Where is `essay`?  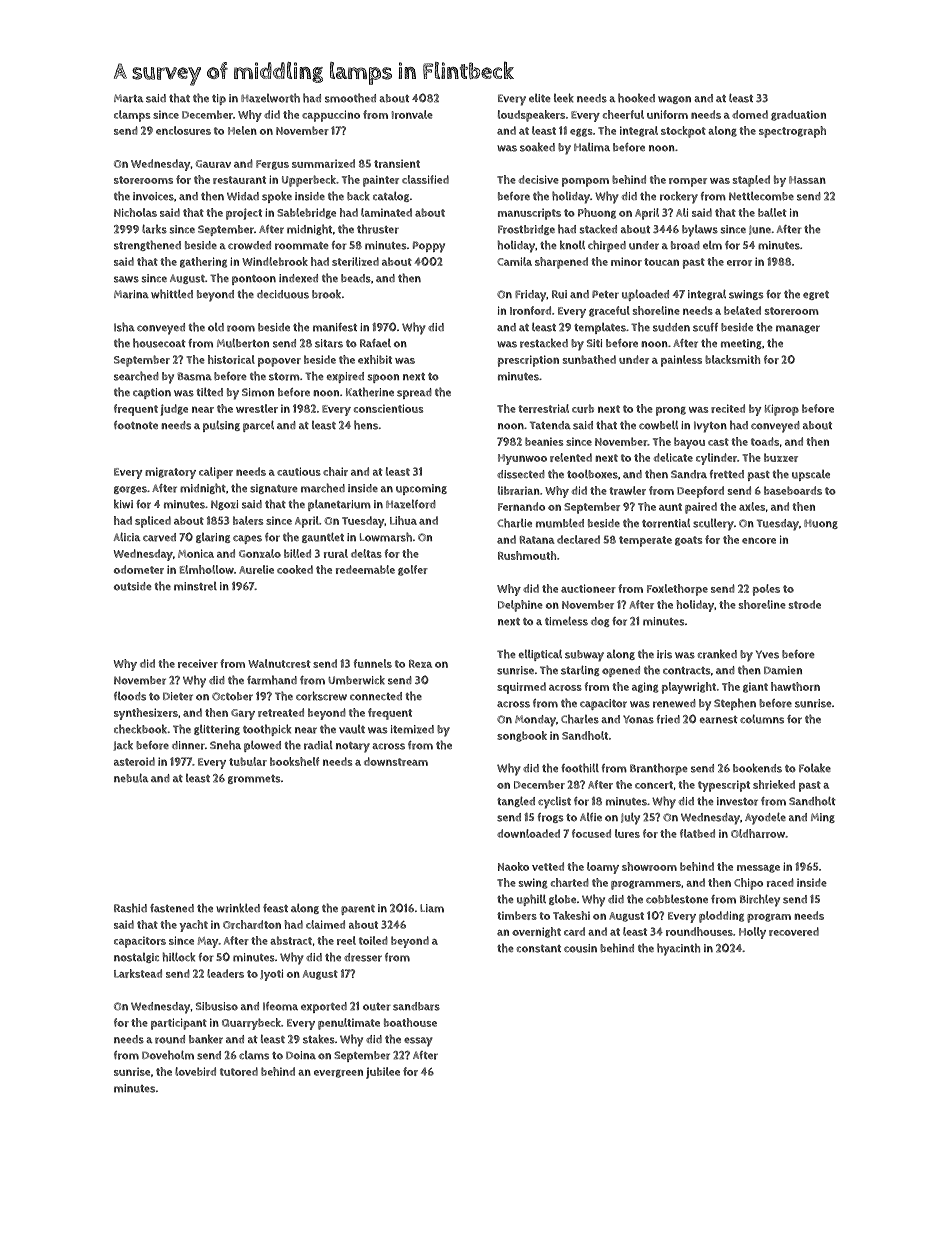 essay is located at coordinates (418, 1042).
